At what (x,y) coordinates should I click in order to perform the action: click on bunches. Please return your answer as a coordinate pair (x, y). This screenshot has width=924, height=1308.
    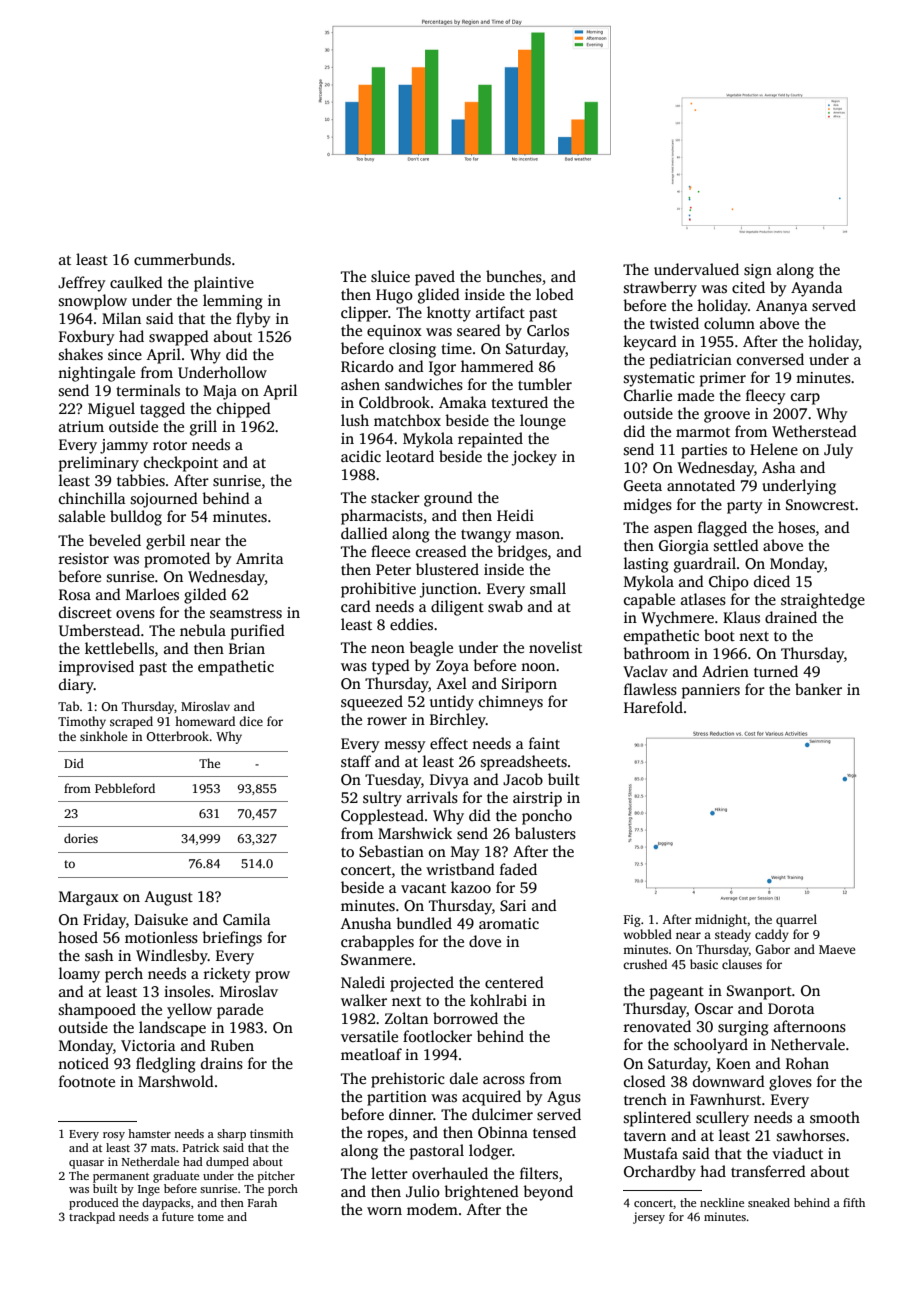
    Looking at the image, I should click on (514, 276).
